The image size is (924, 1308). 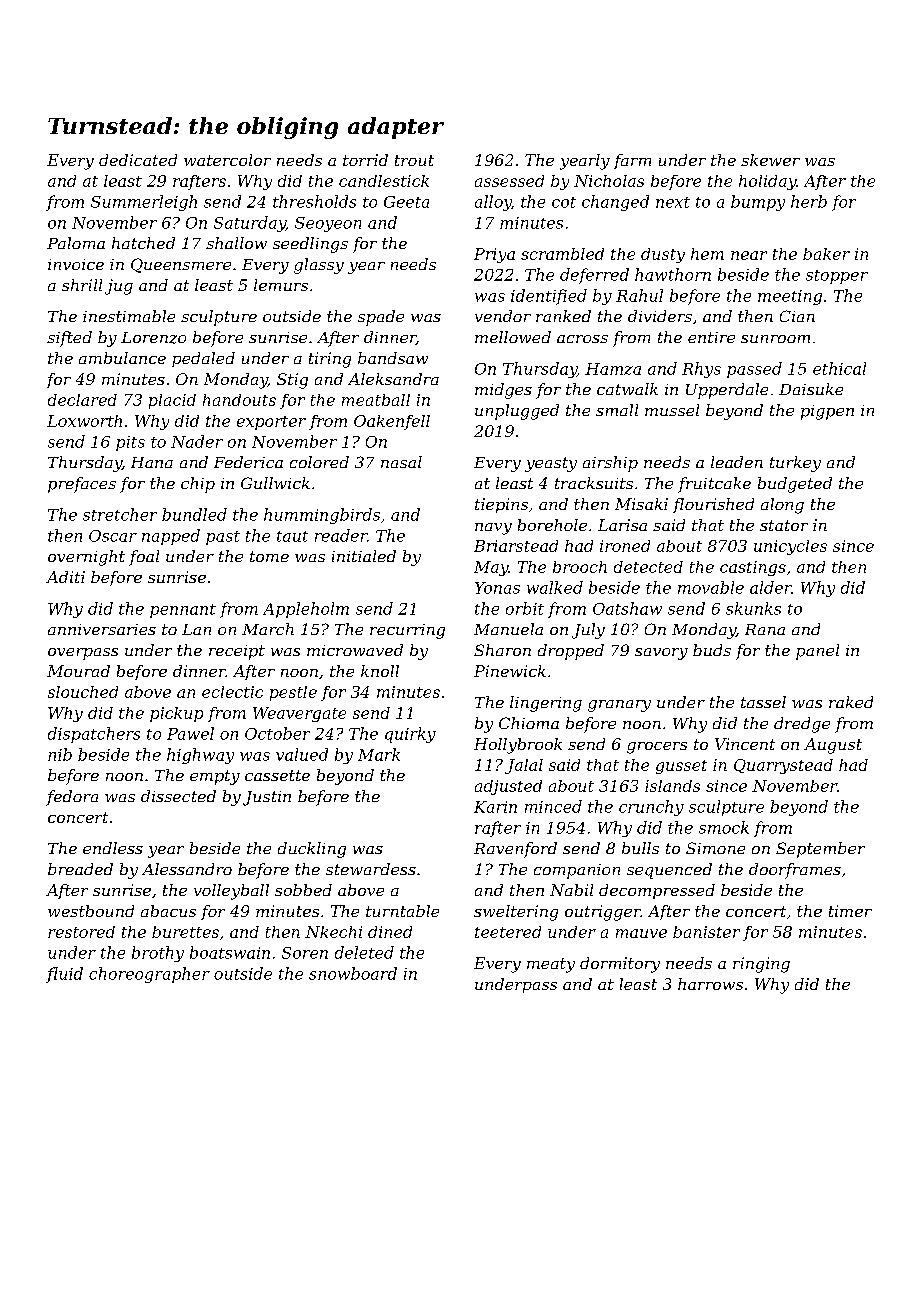 I want to click on quirky, so click(x=410, y=735).
